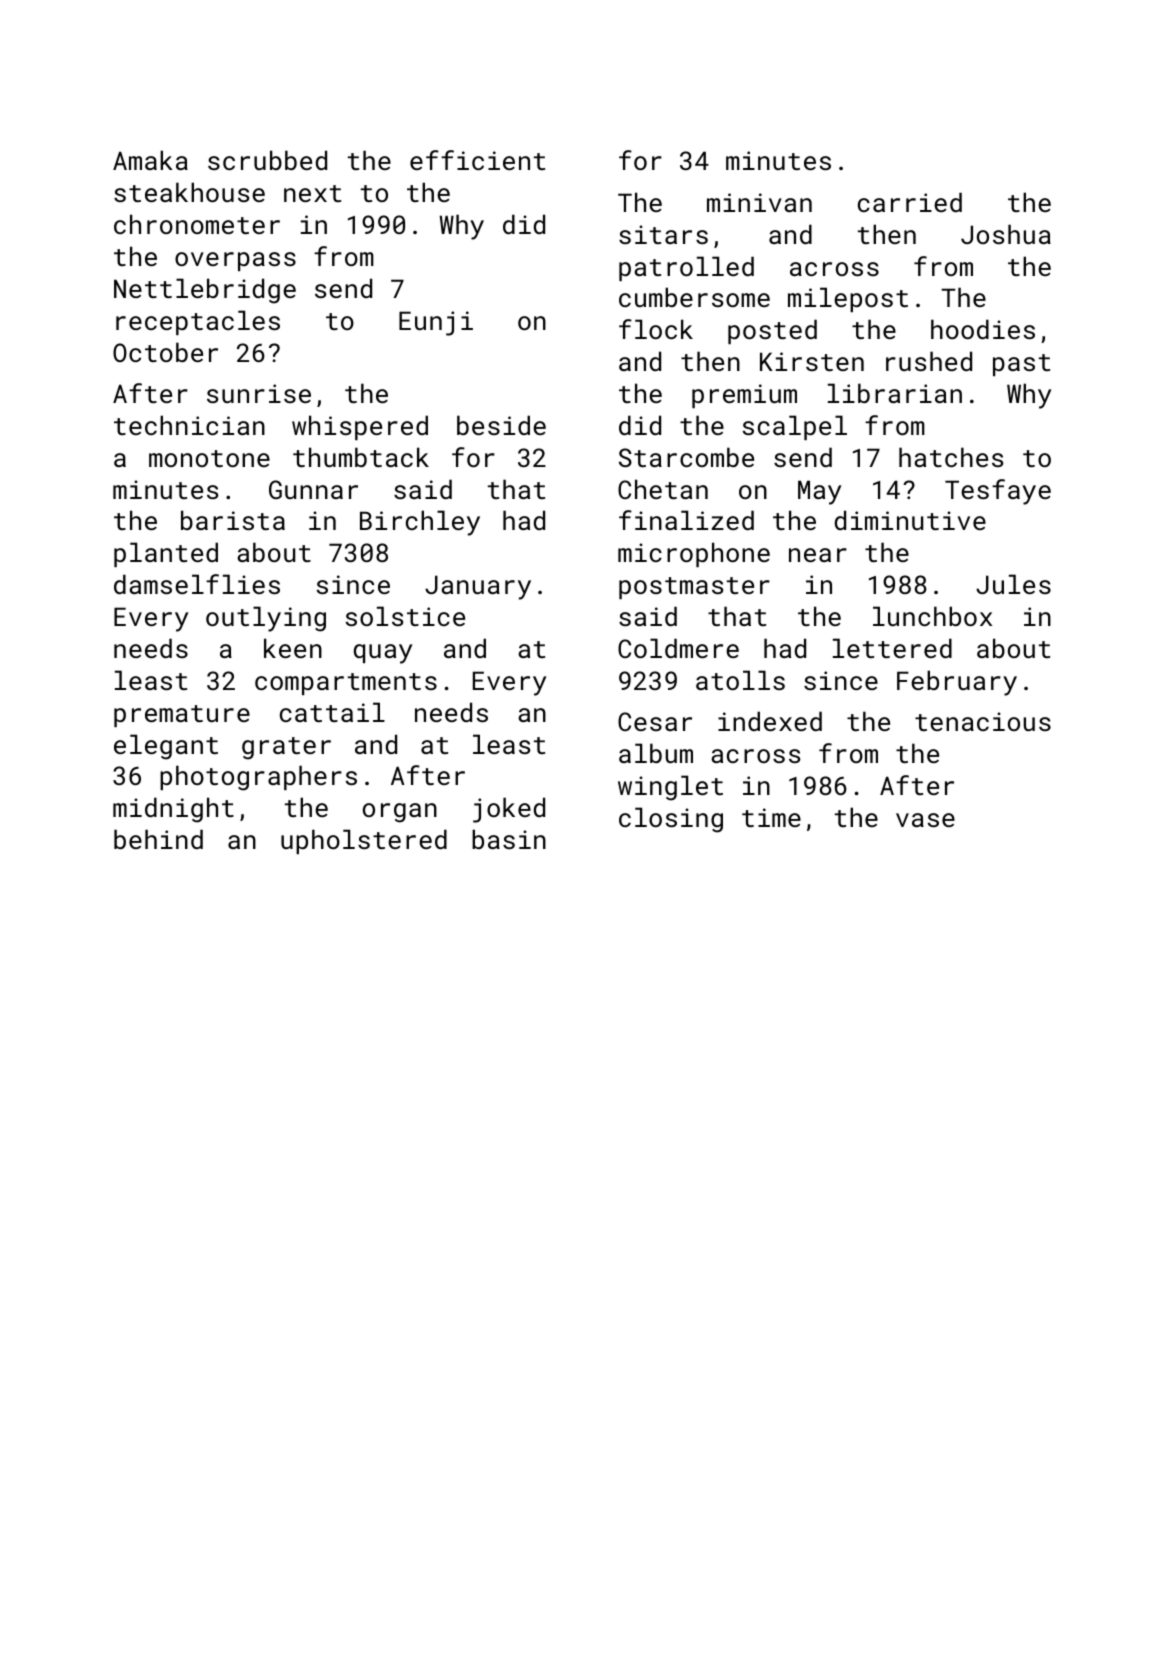 This screenshot has width=1165, height=1654. I want to click on minivan, so click(759, 202).
